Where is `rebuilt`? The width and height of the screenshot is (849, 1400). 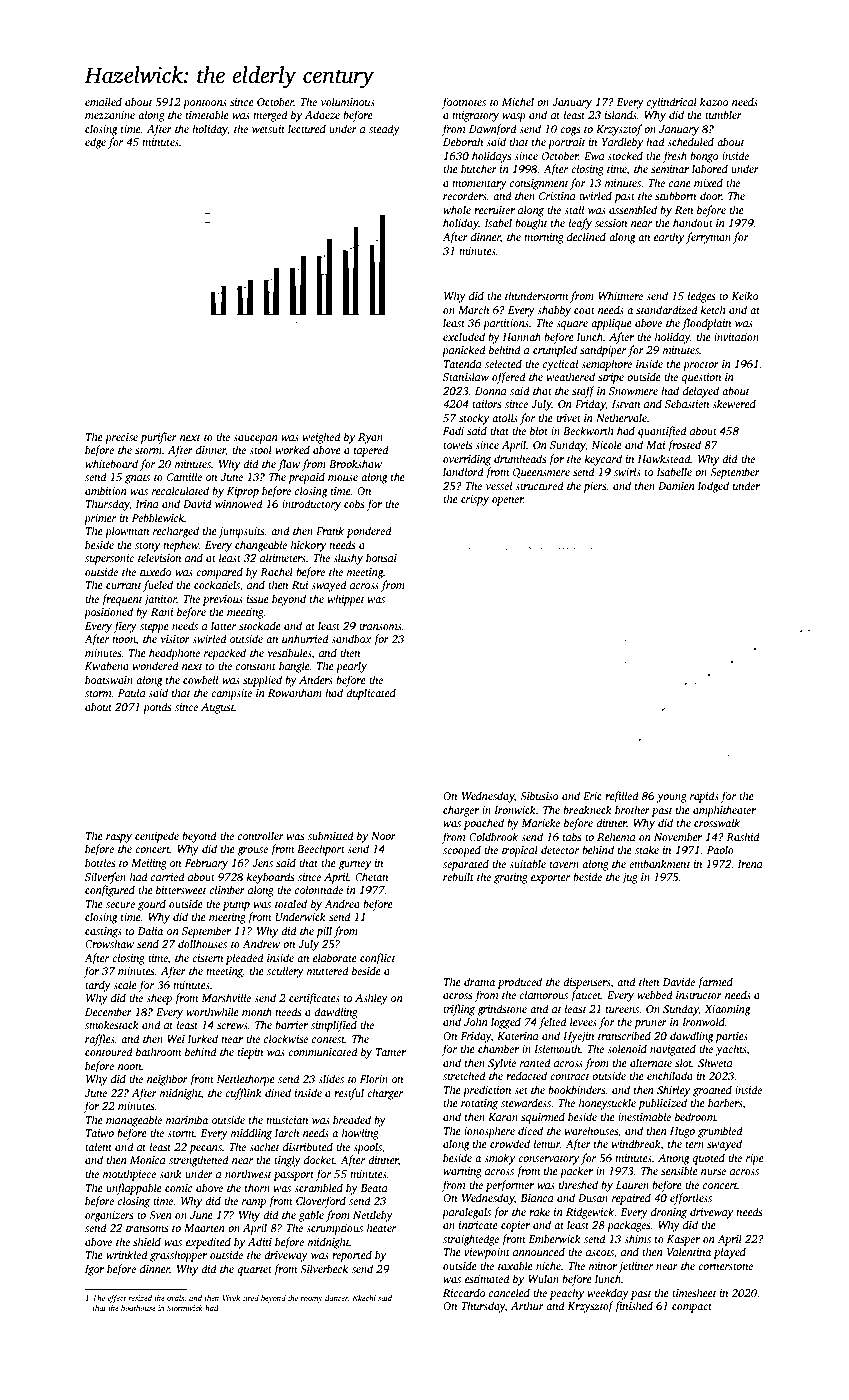 rebuilt is located at coordinates (458, 876).
